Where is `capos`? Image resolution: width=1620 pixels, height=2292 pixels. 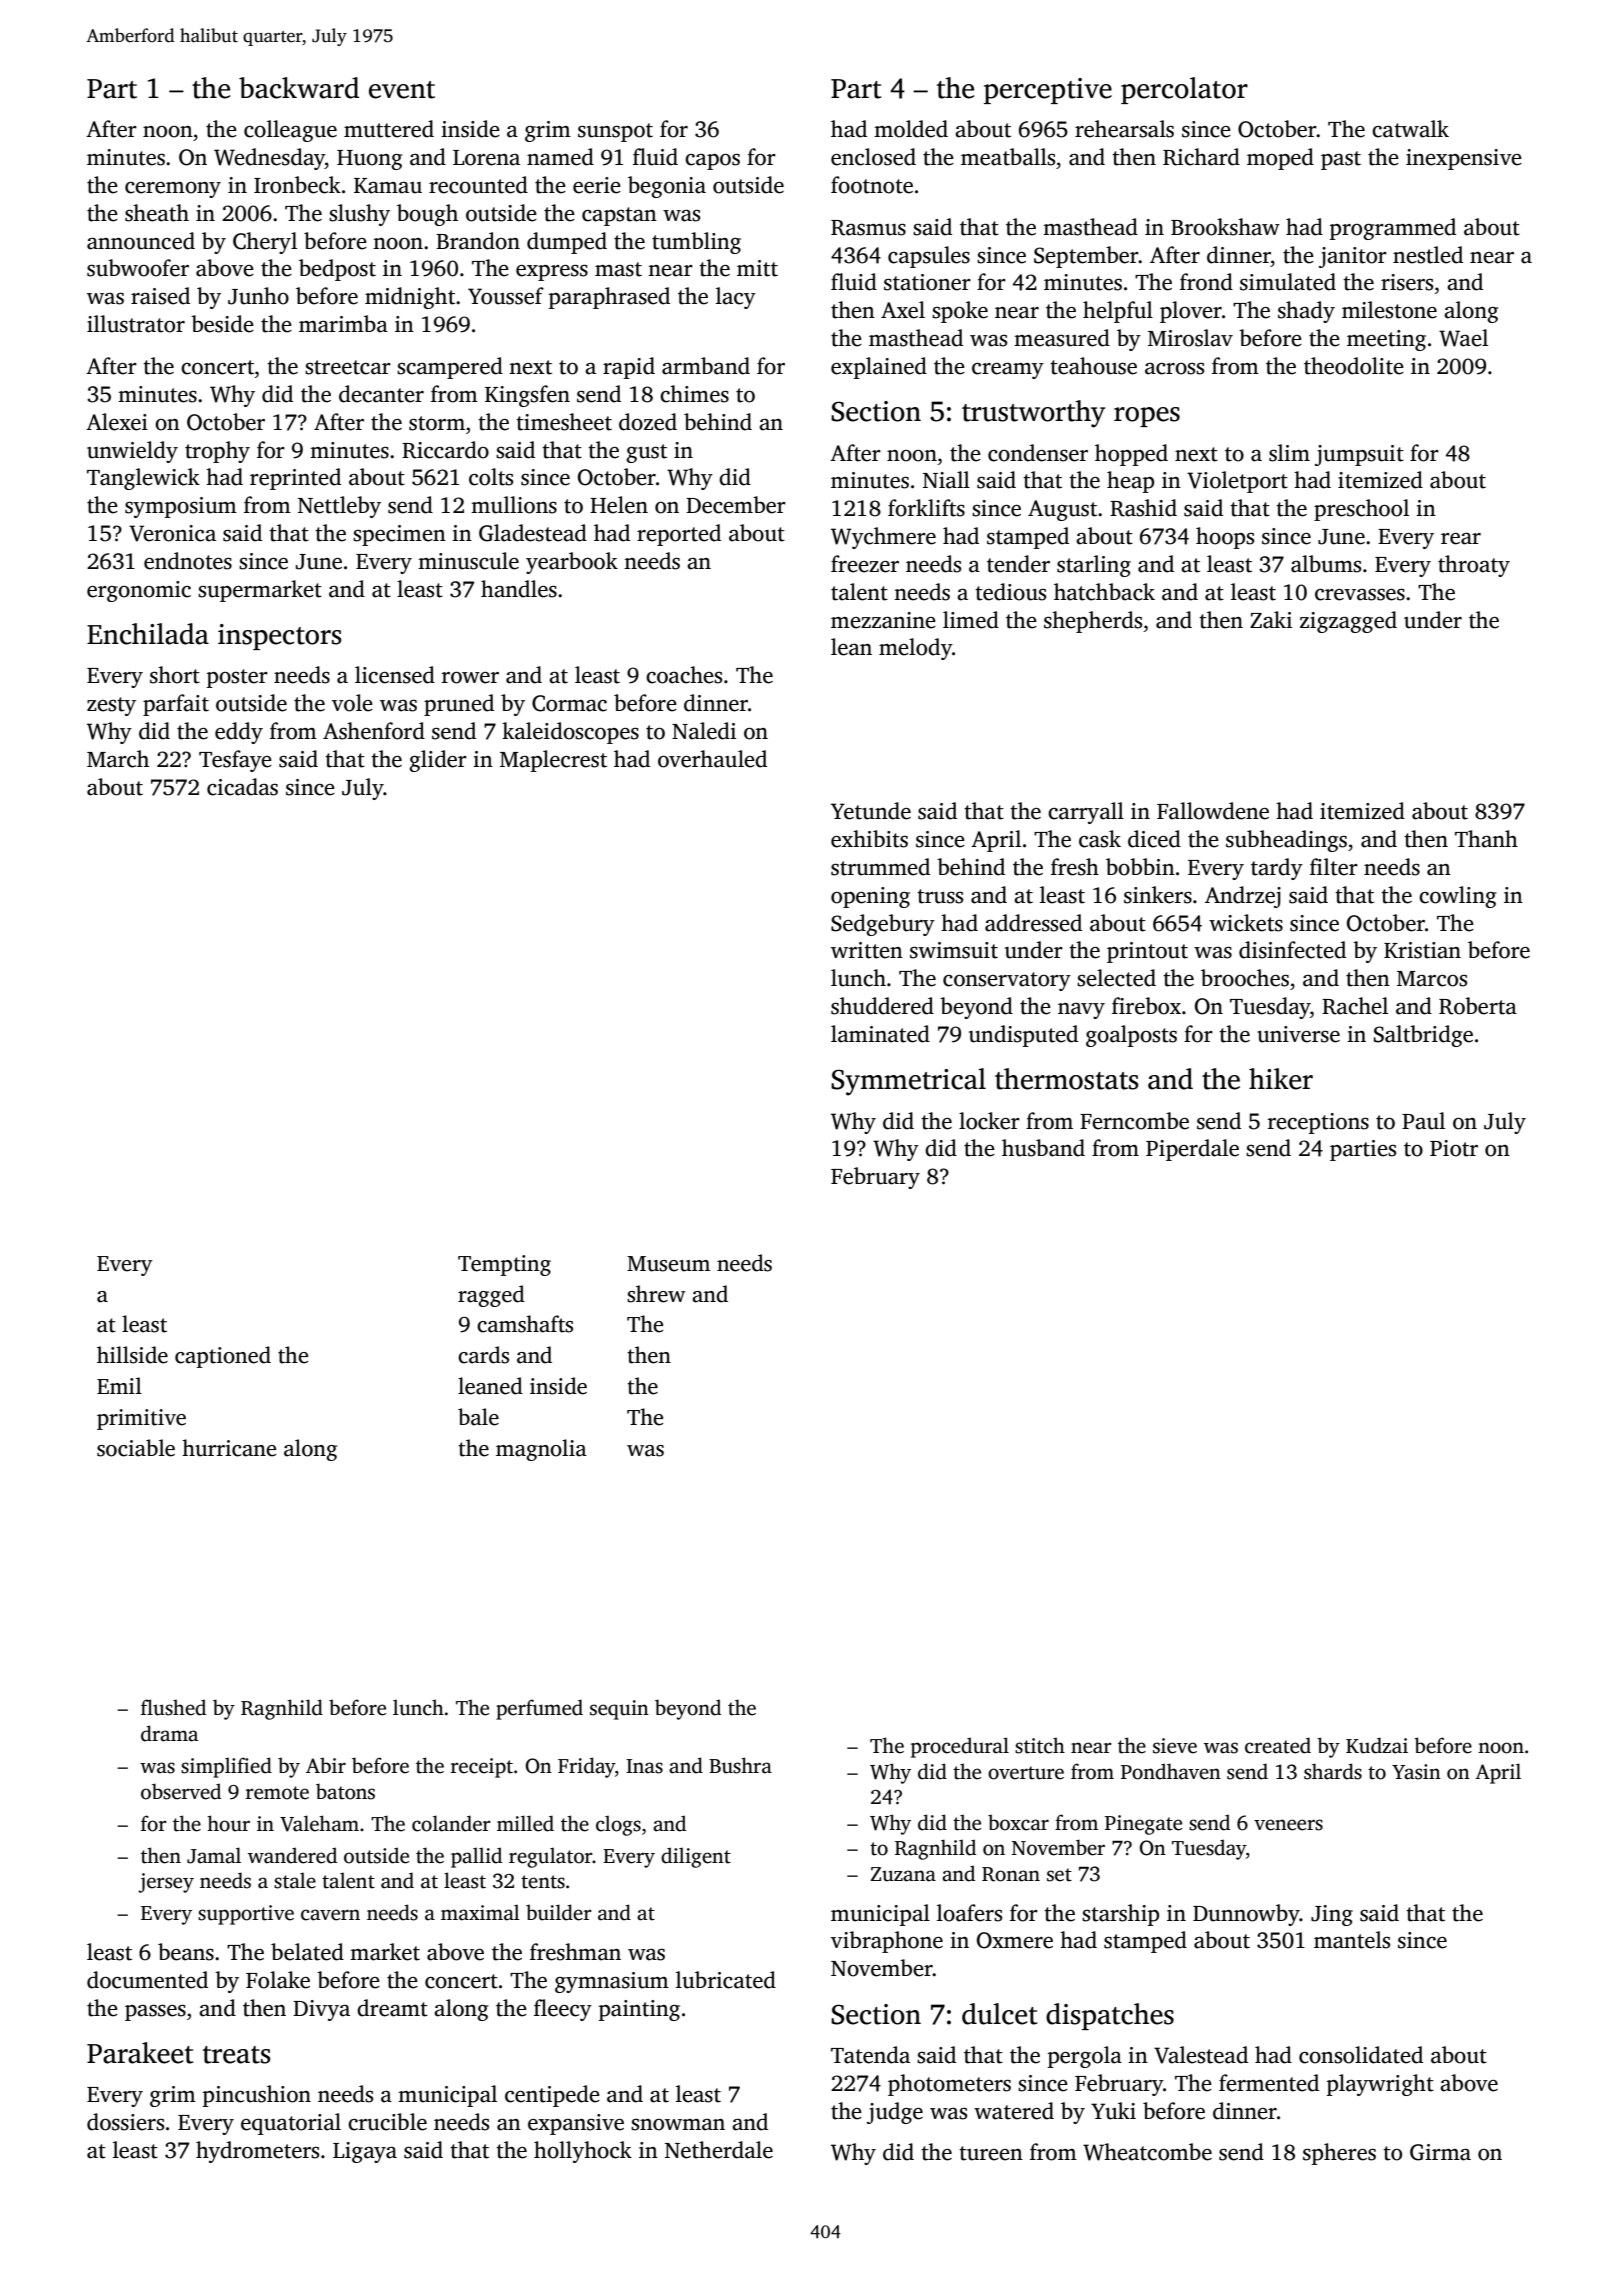 capos is located at coordinates (712, 162).
